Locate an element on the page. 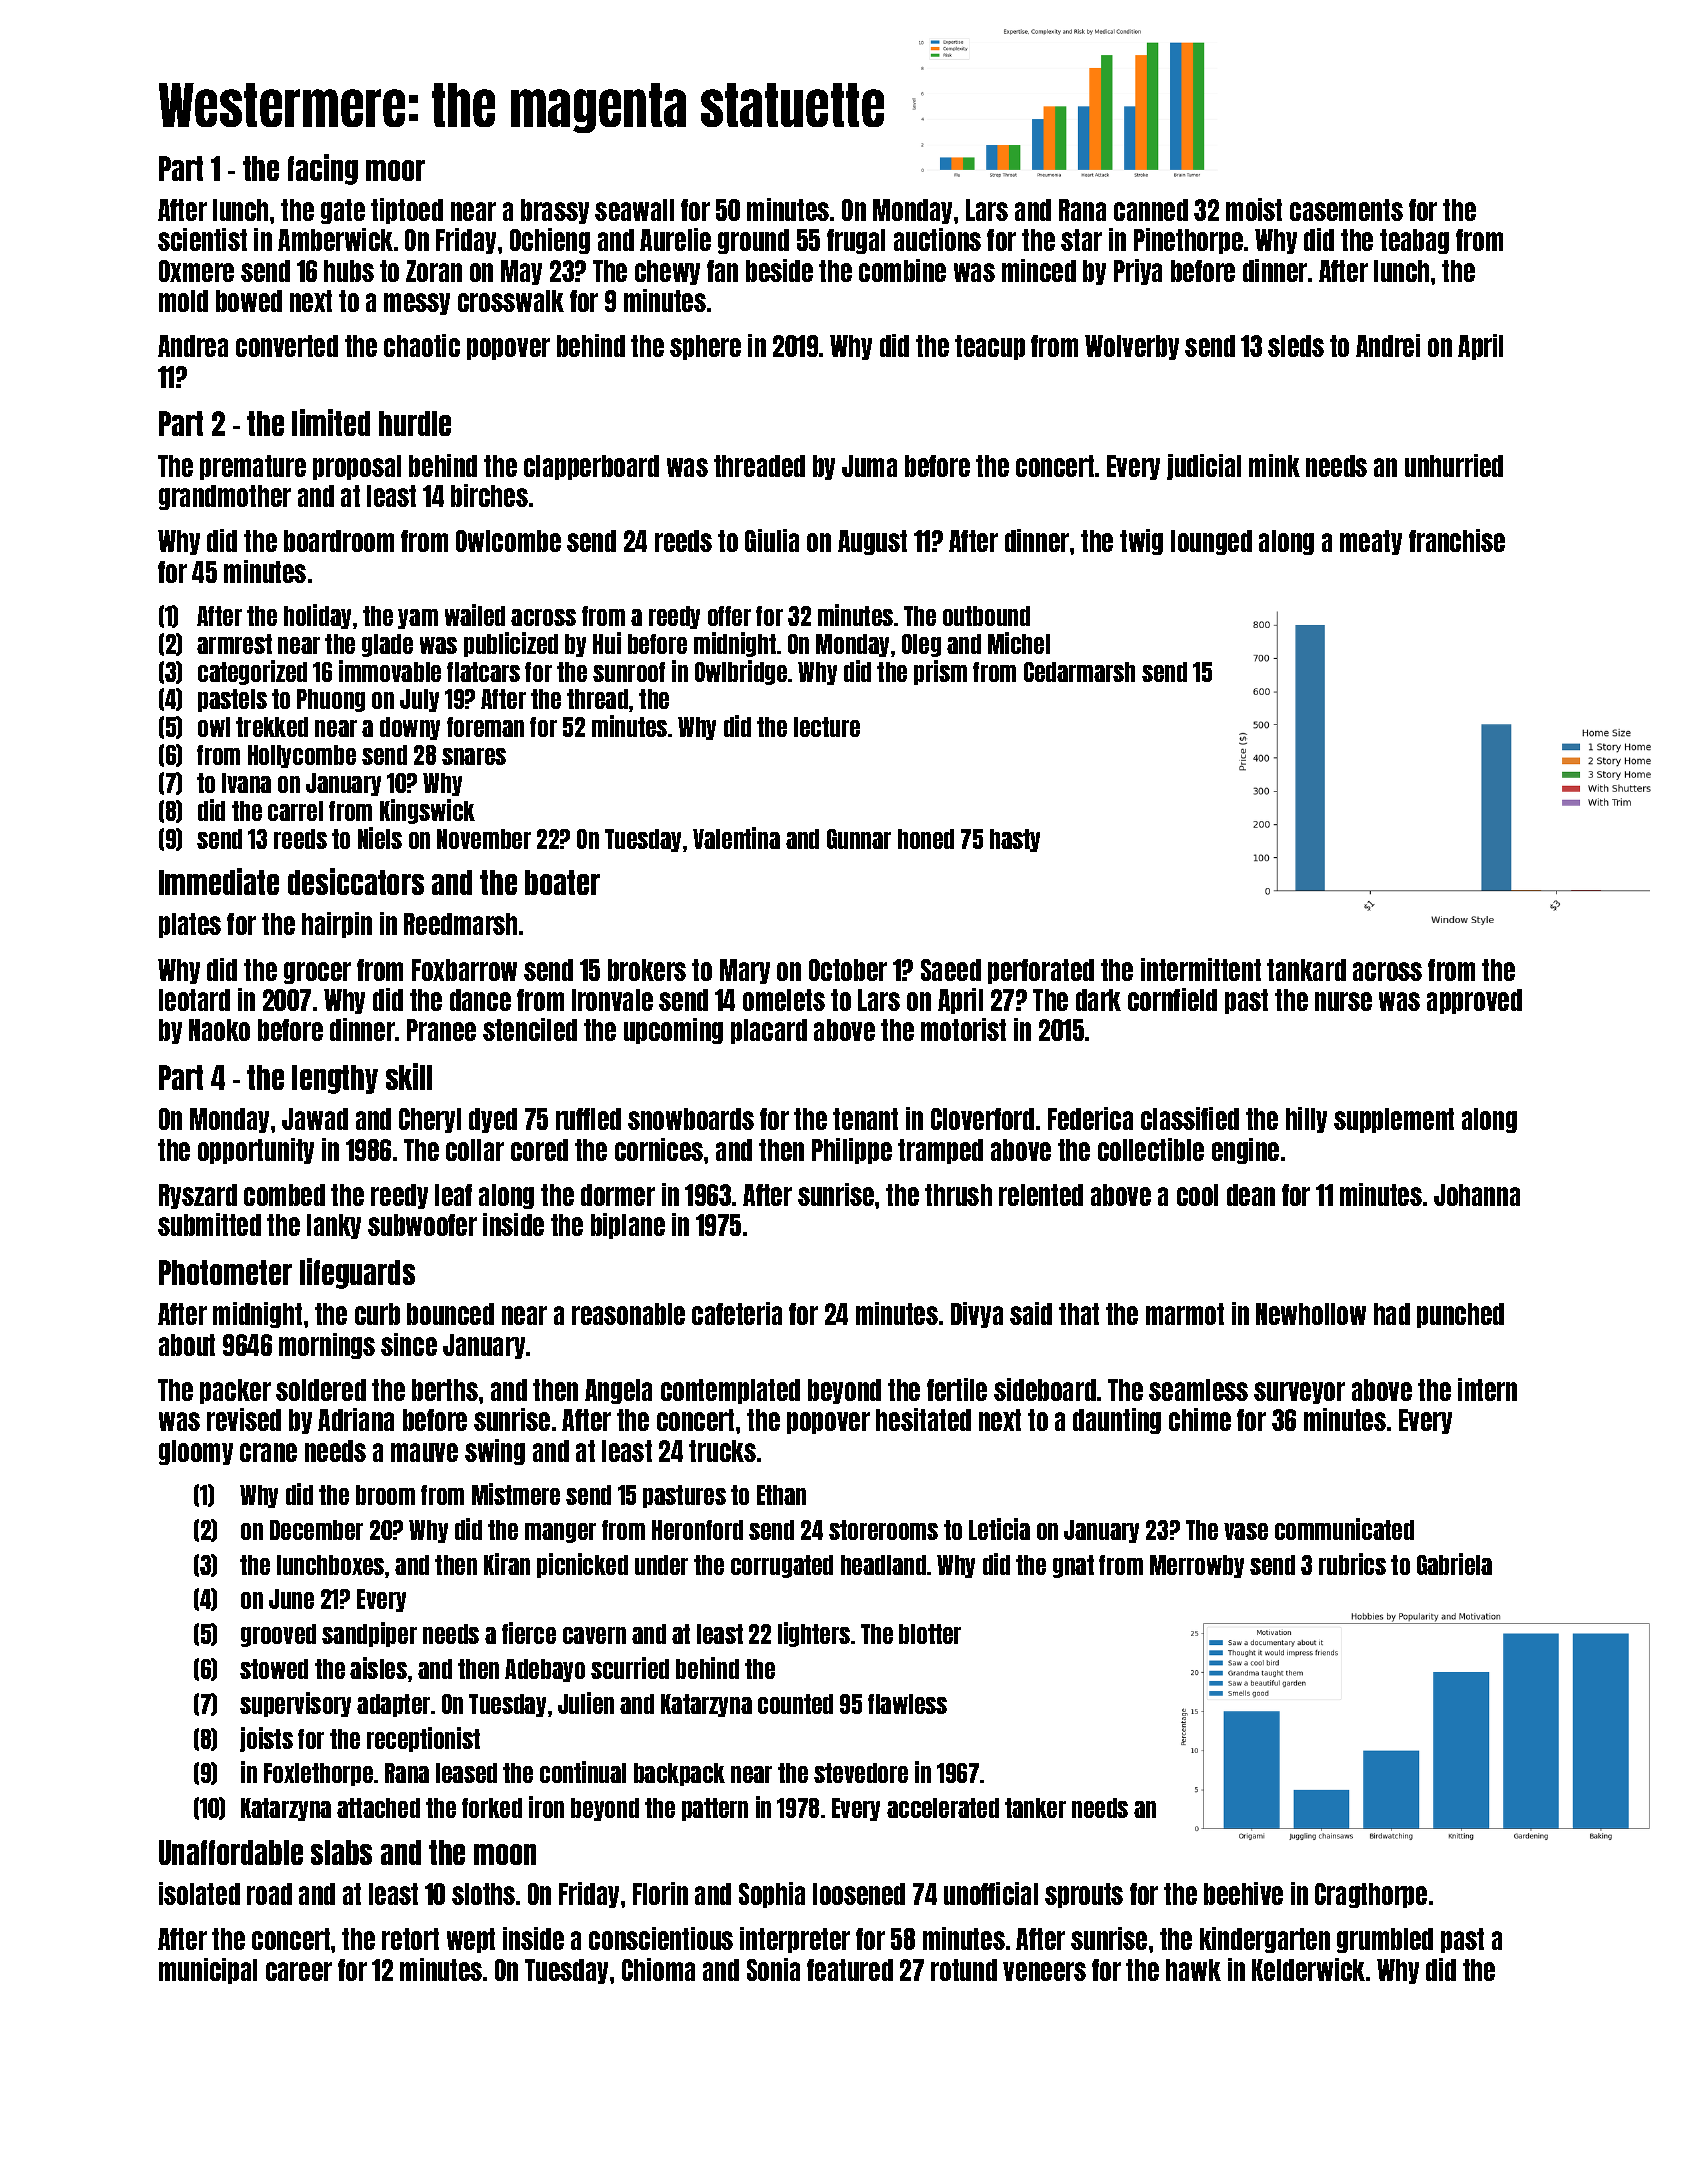  dean is located at coordinates (1251, 1195).
